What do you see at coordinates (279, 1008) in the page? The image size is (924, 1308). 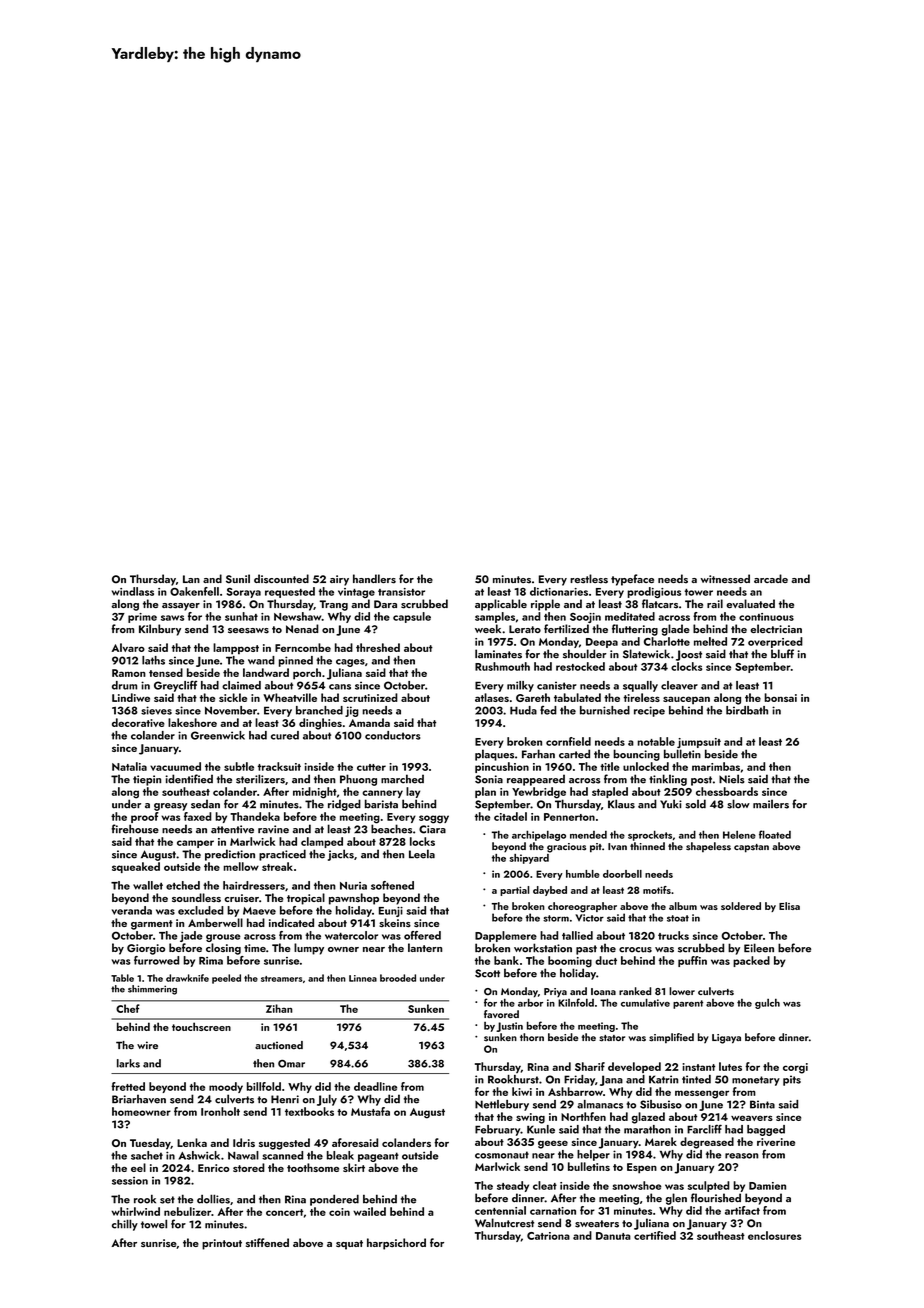 I see `Zihan` at bounding box center [279, 1008].
